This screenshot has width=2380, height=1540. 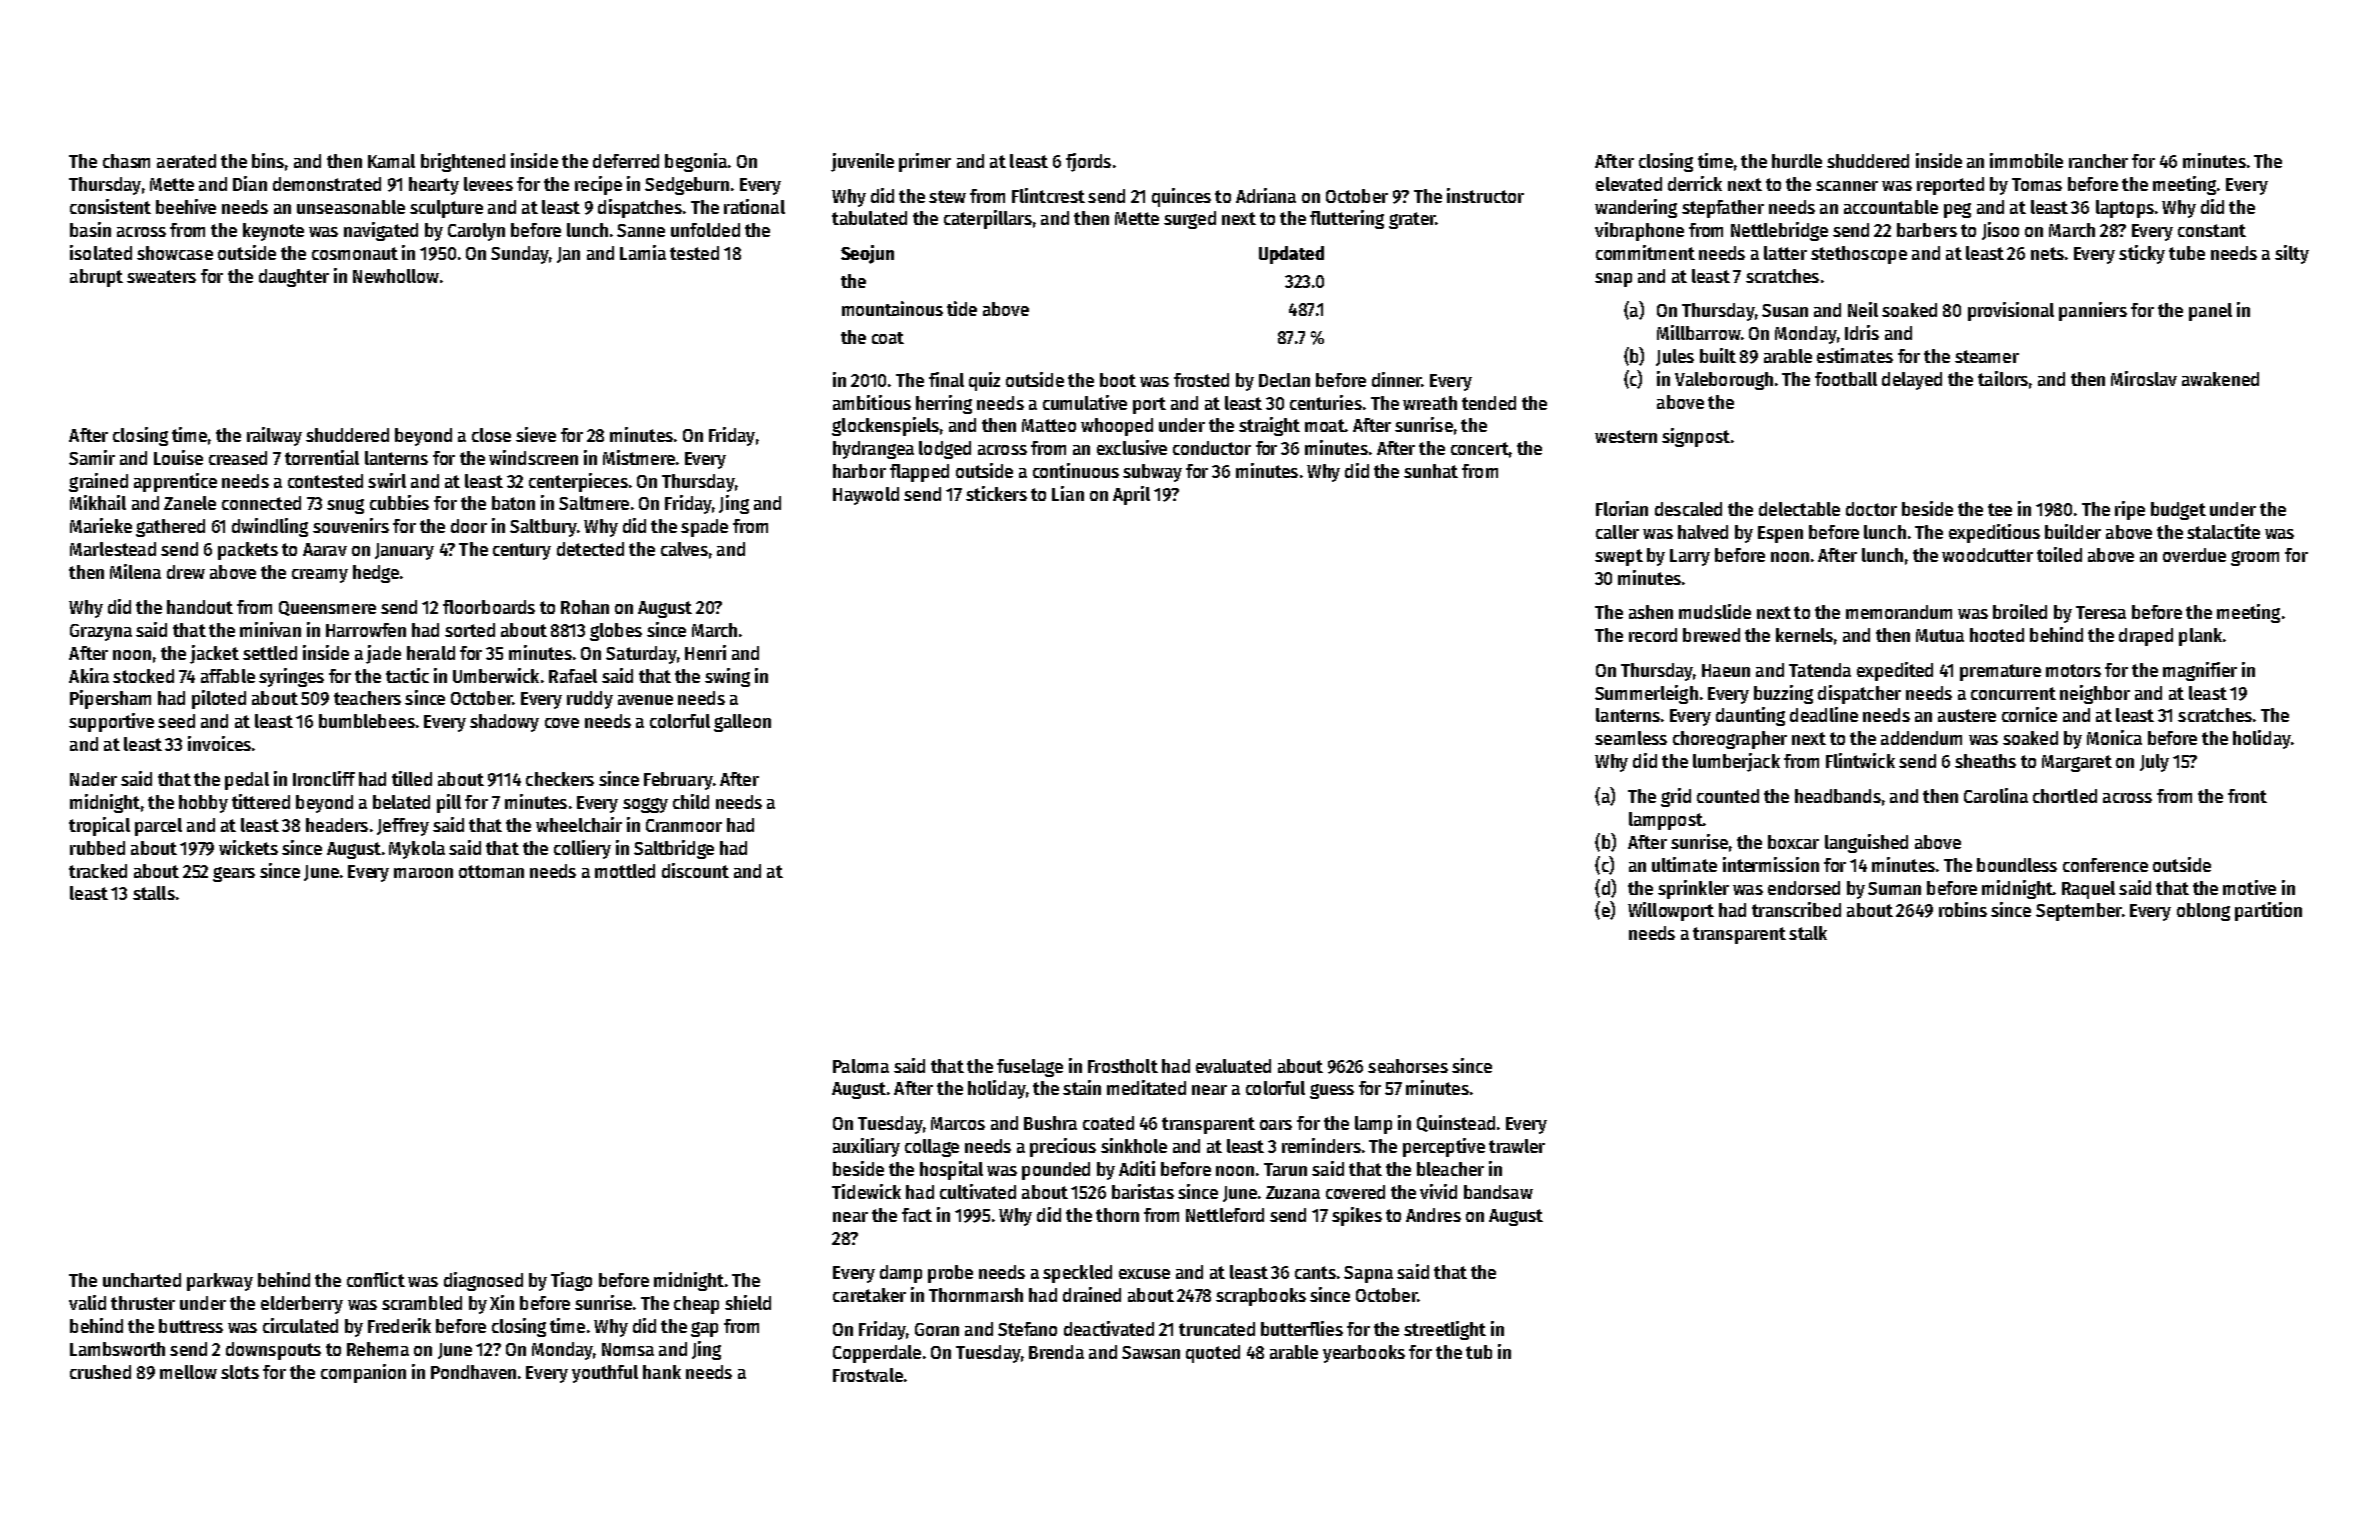 I want to click on yearbooks, so click(x=1364, y=1354).
